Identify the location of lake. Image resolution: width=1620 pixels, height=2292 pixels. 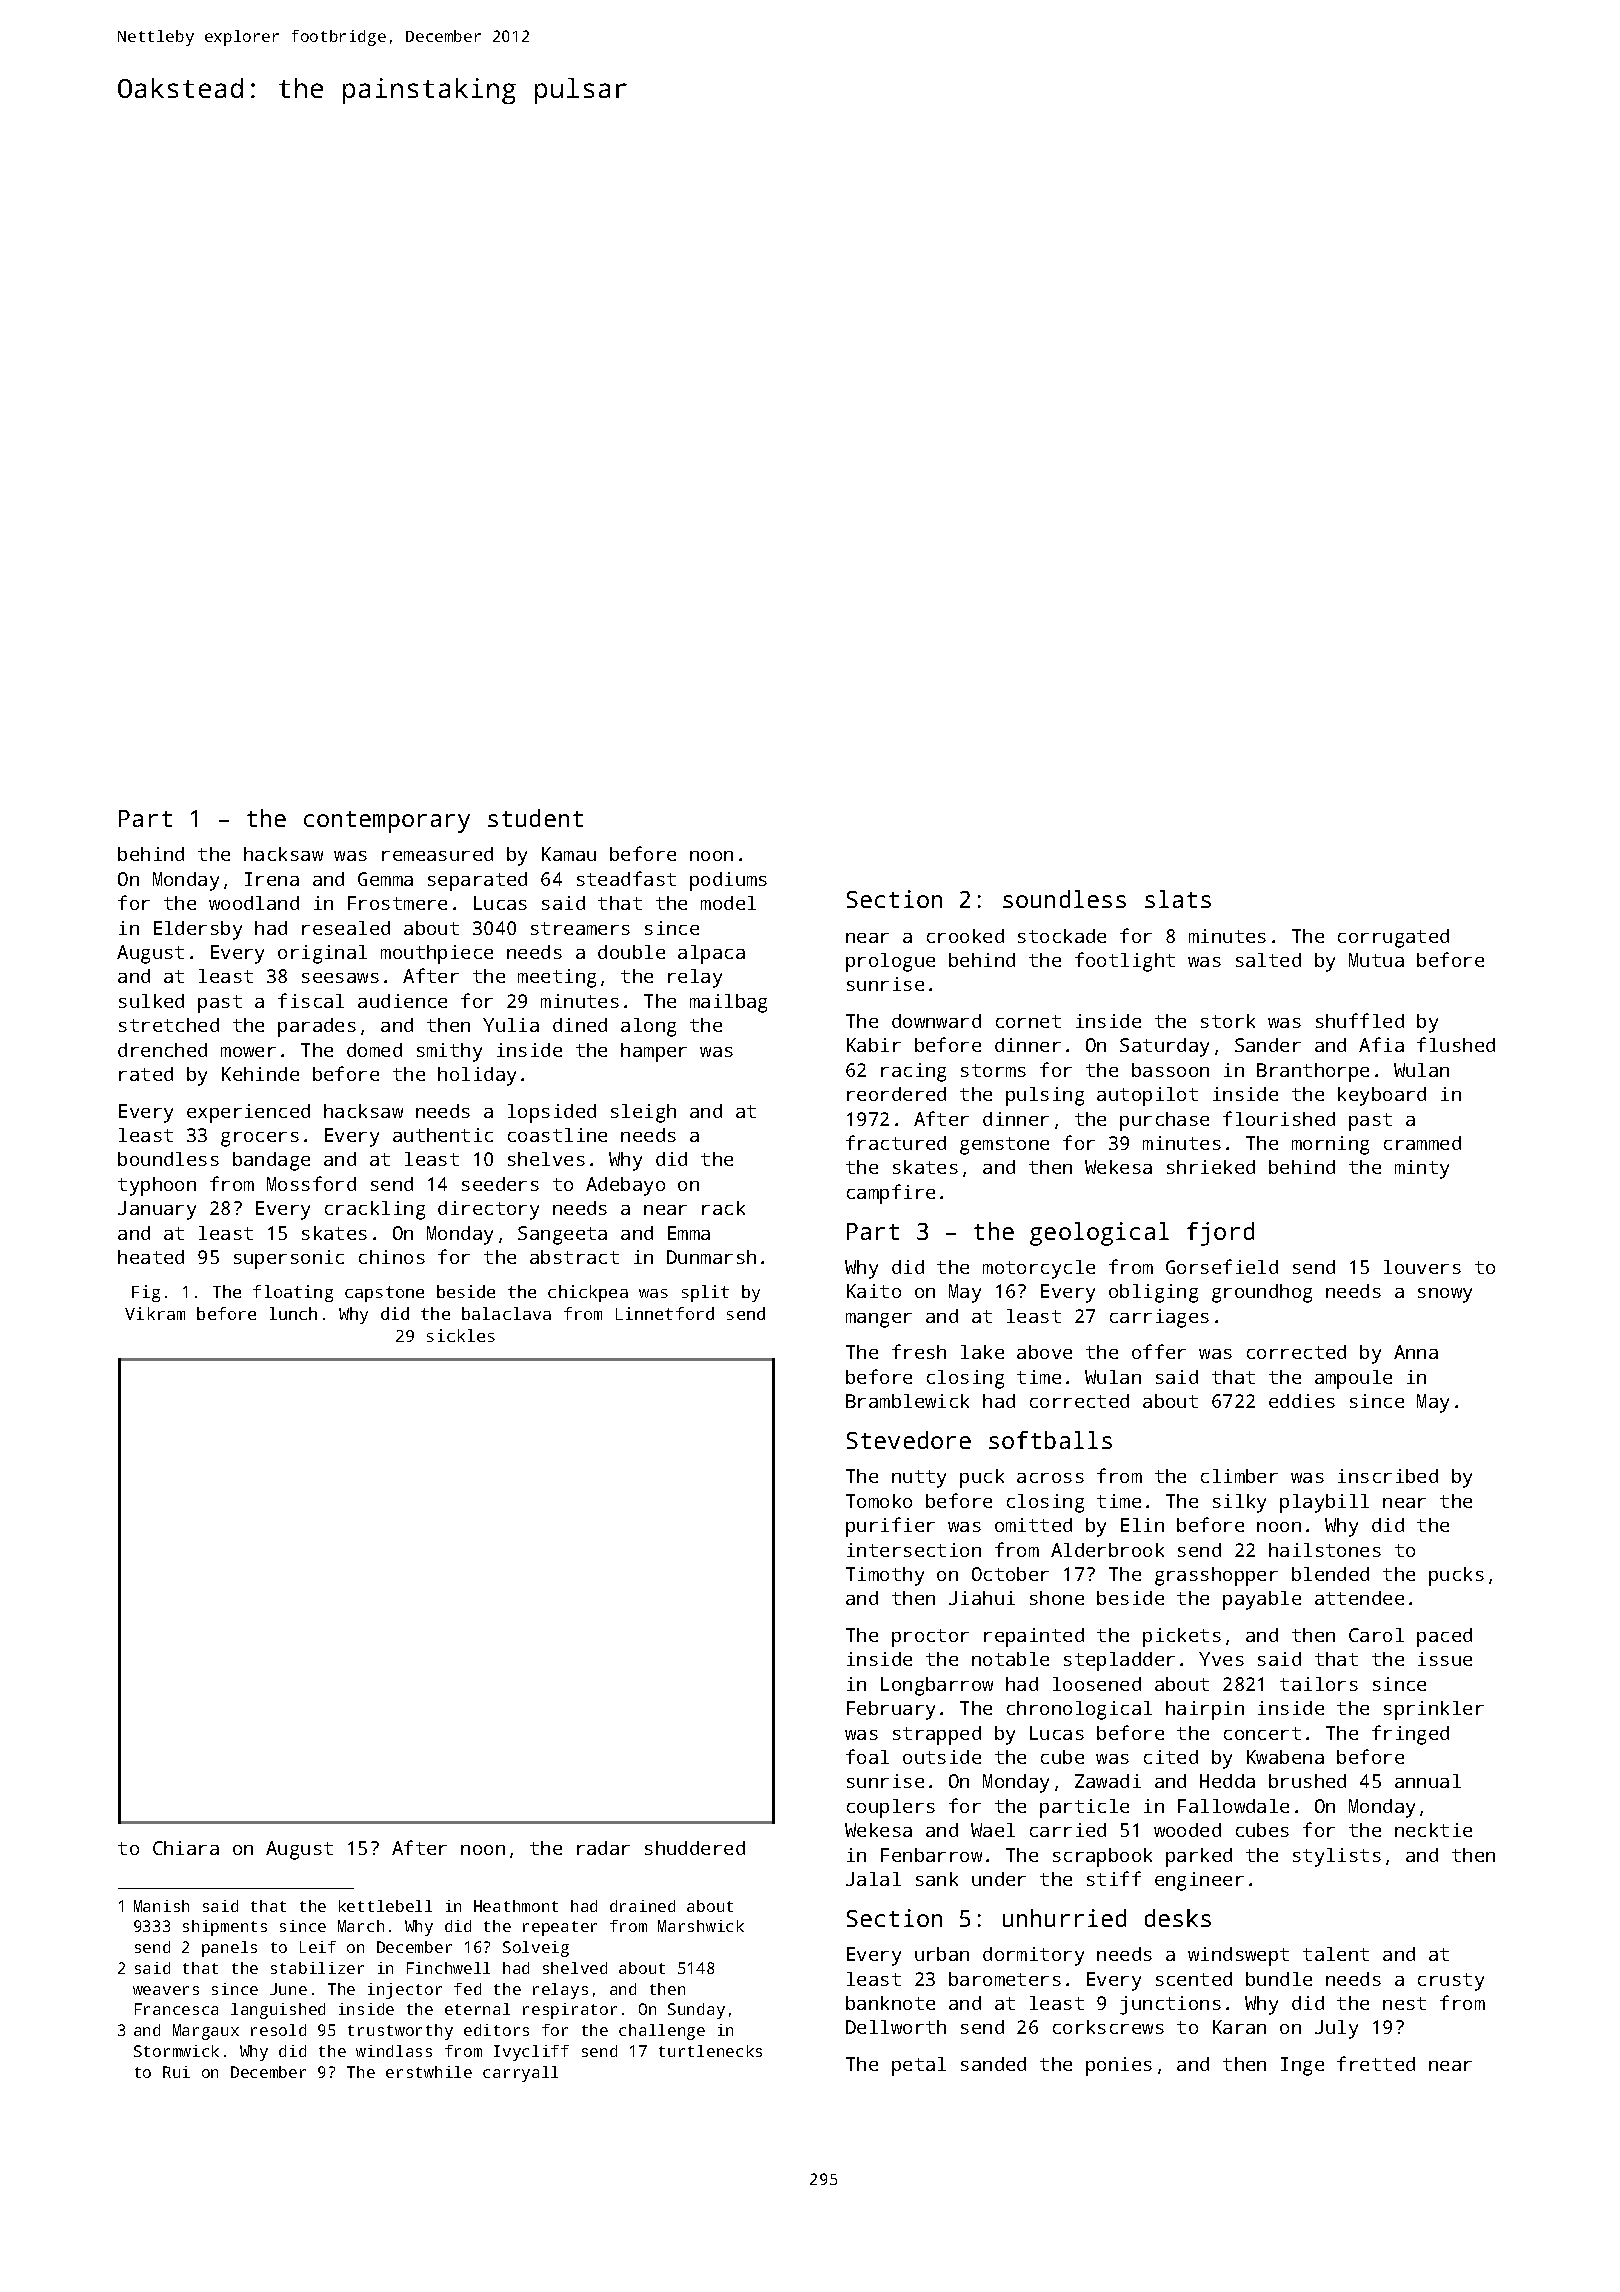
(982, 1352).
